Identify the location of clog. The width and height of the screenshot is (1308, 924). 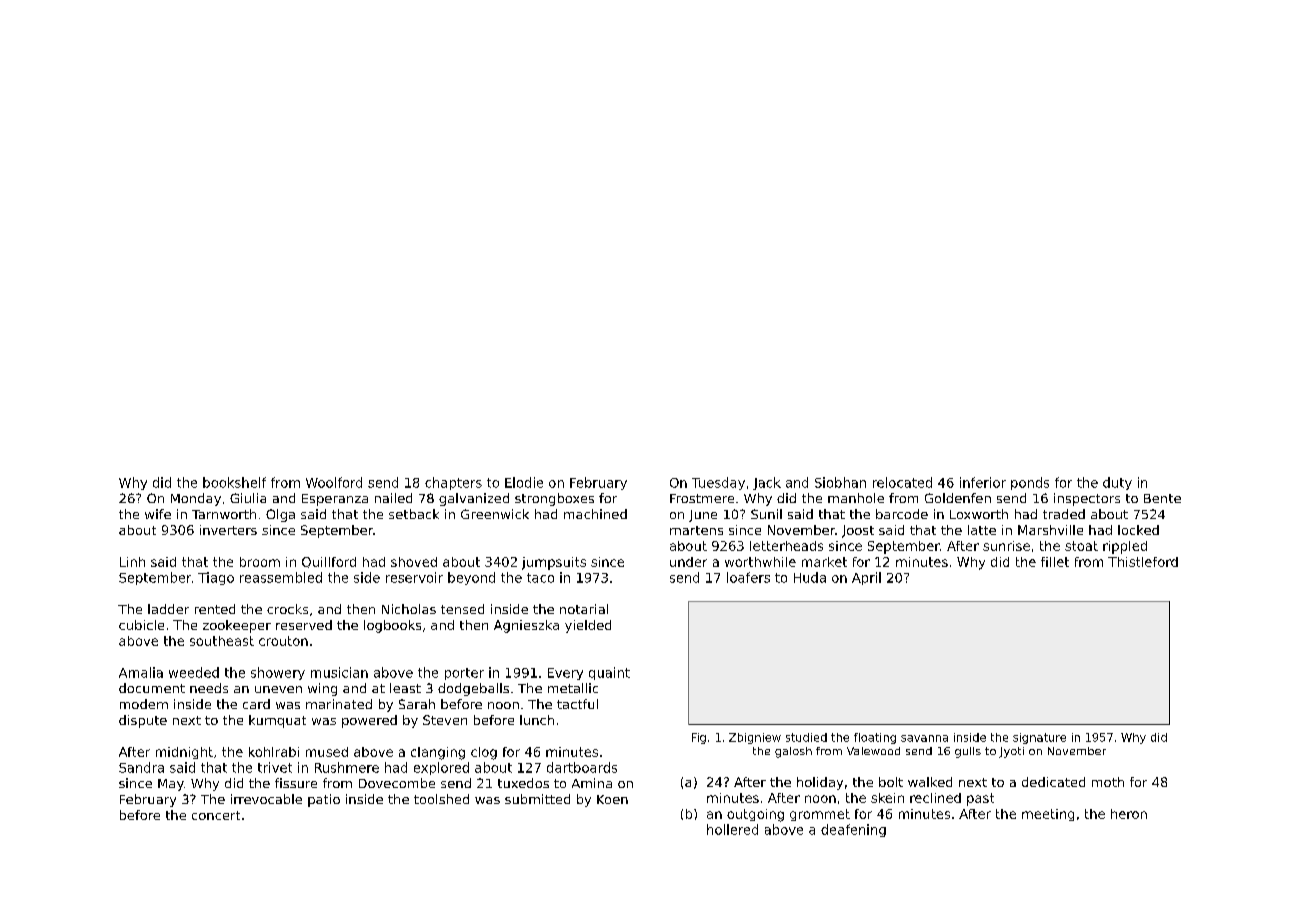
(484, 753).
